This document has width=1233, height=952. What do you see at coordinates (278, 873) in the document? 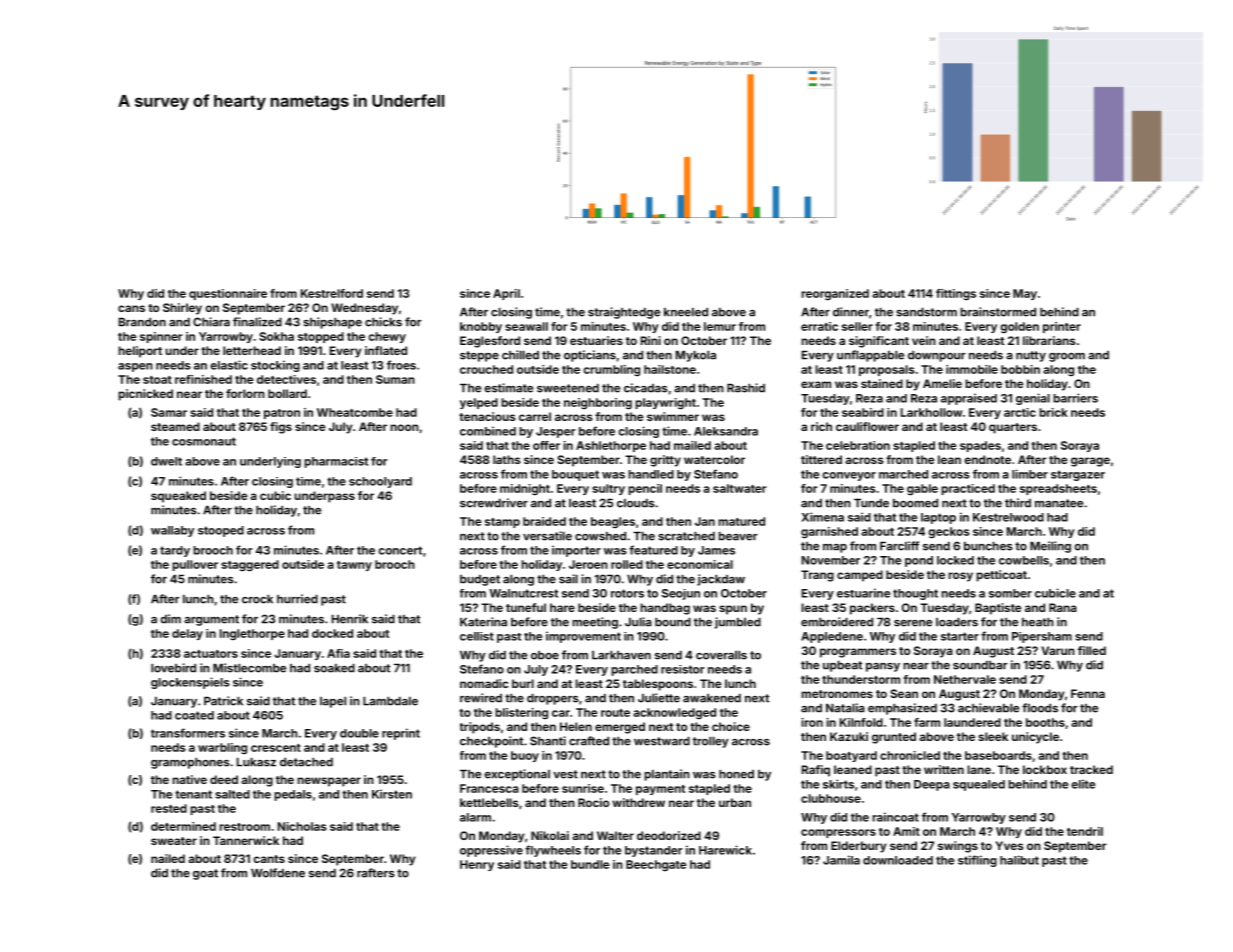
I see `Wolfdene` at bounding box center [278, 873].
